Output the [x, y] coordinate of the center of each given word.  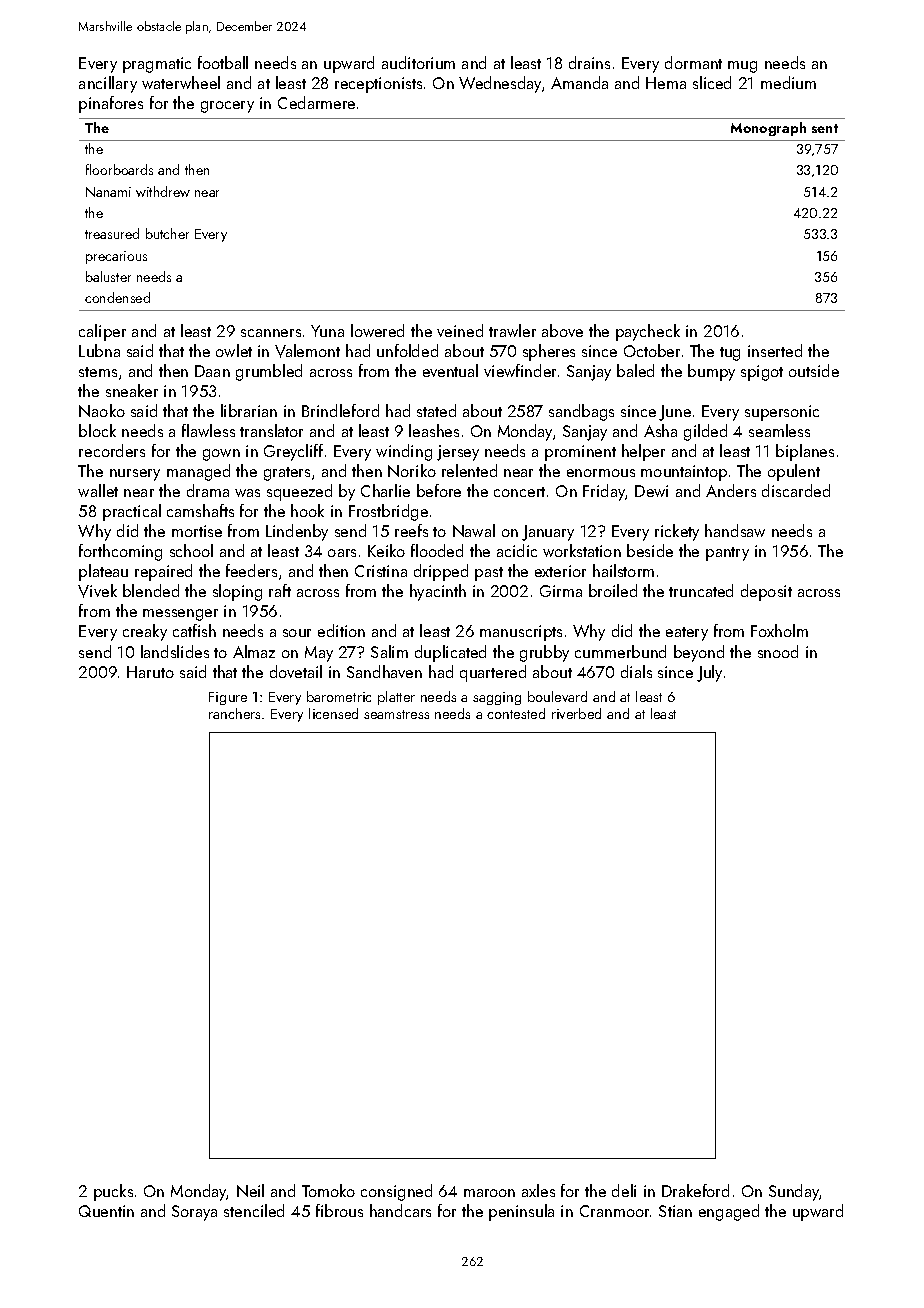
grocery [227, 107]
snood [778, 651]
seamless [779, 430]
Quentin [106, 1211]
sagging [497, 698]
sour [297, 633]
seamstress [396, 714]
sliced [712, 82]
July [709, 673]
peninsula [521, 1212]
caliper [102, 332]
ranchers [234, 713]
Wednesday [500, 84]
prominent [580, 453]
